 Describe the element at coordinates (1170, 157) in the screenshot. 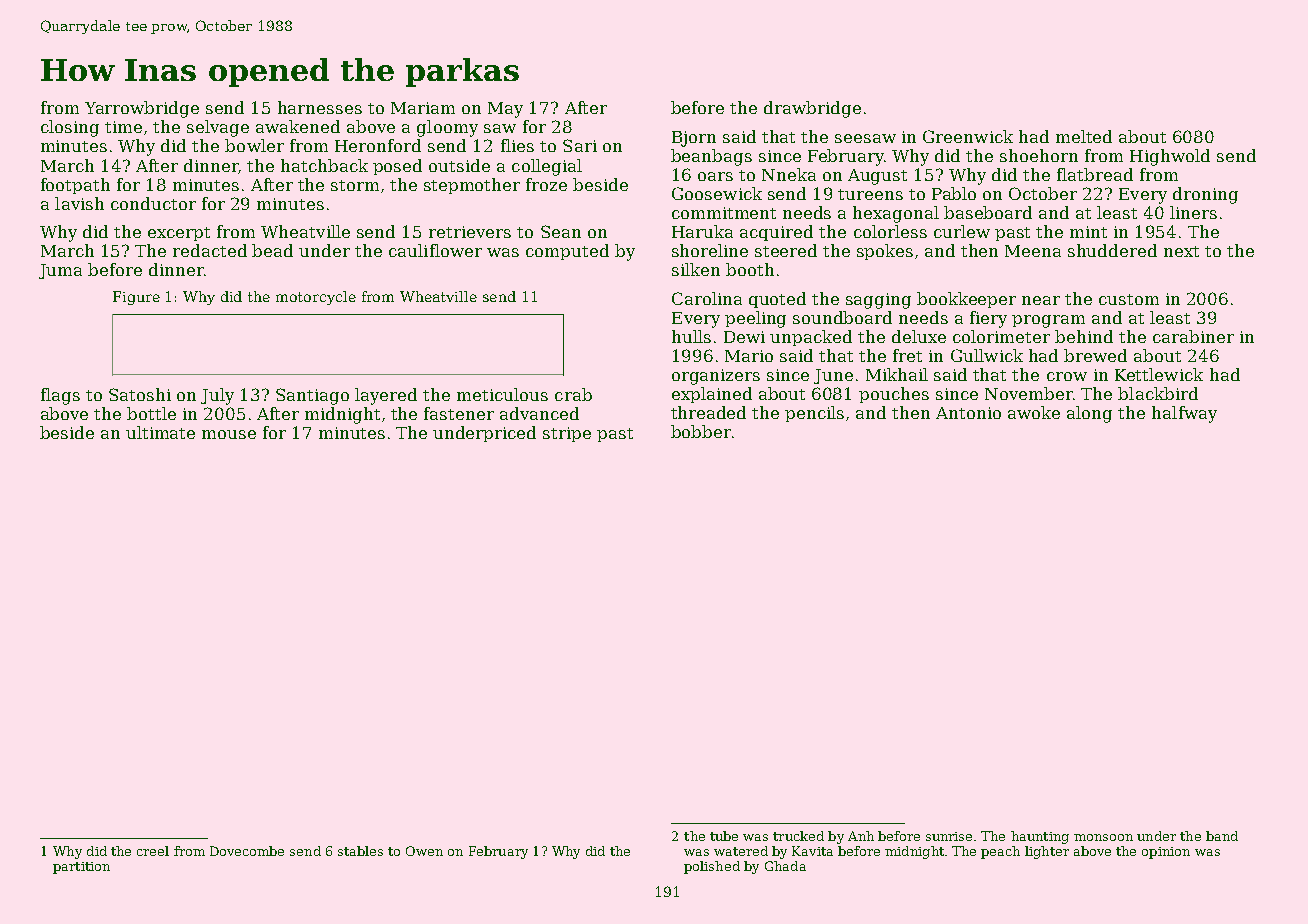

I see `Highwold` at that location.
